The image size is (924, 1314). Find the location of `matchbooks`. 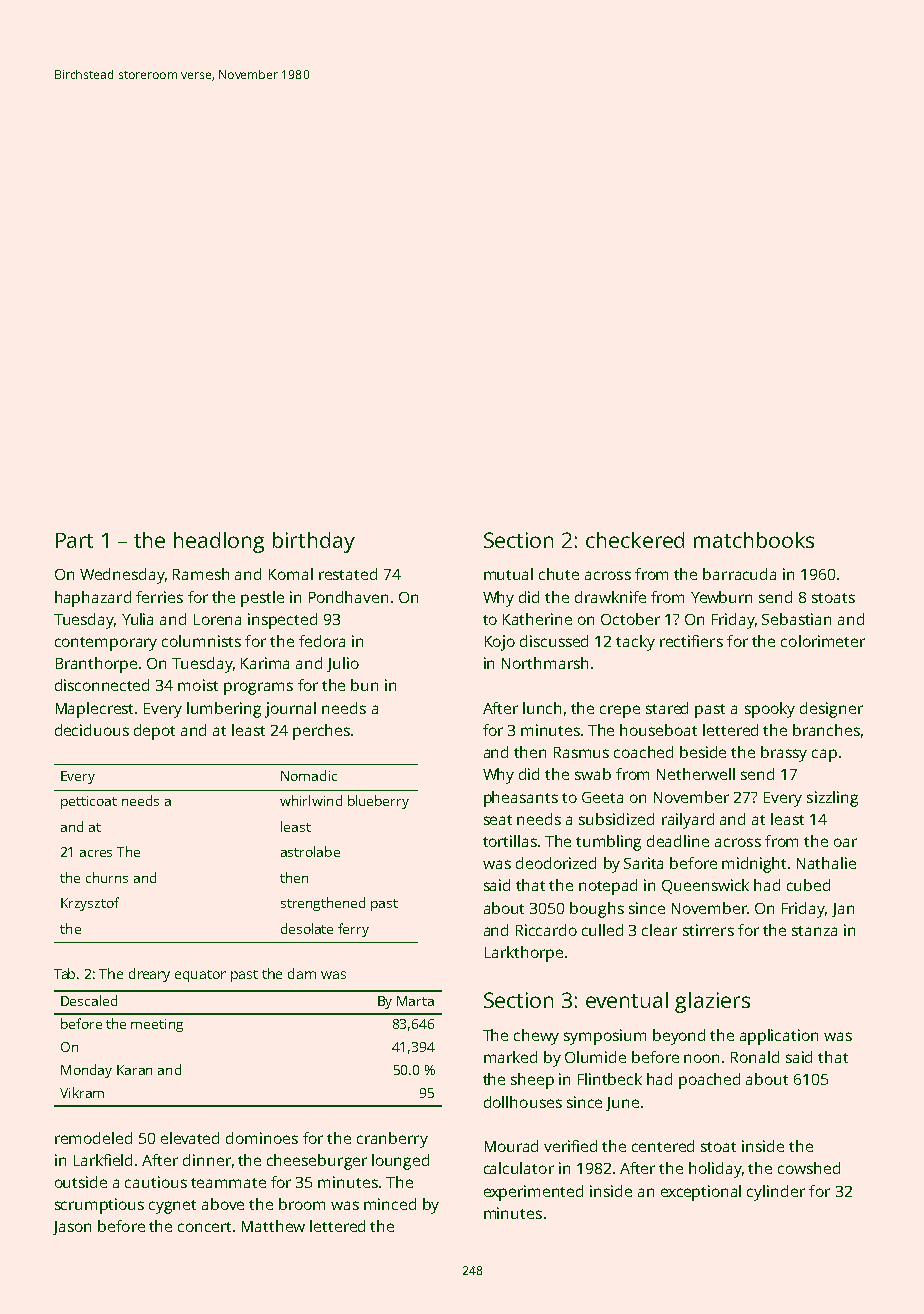

matchbooks is located at coordinates (754, 540).
